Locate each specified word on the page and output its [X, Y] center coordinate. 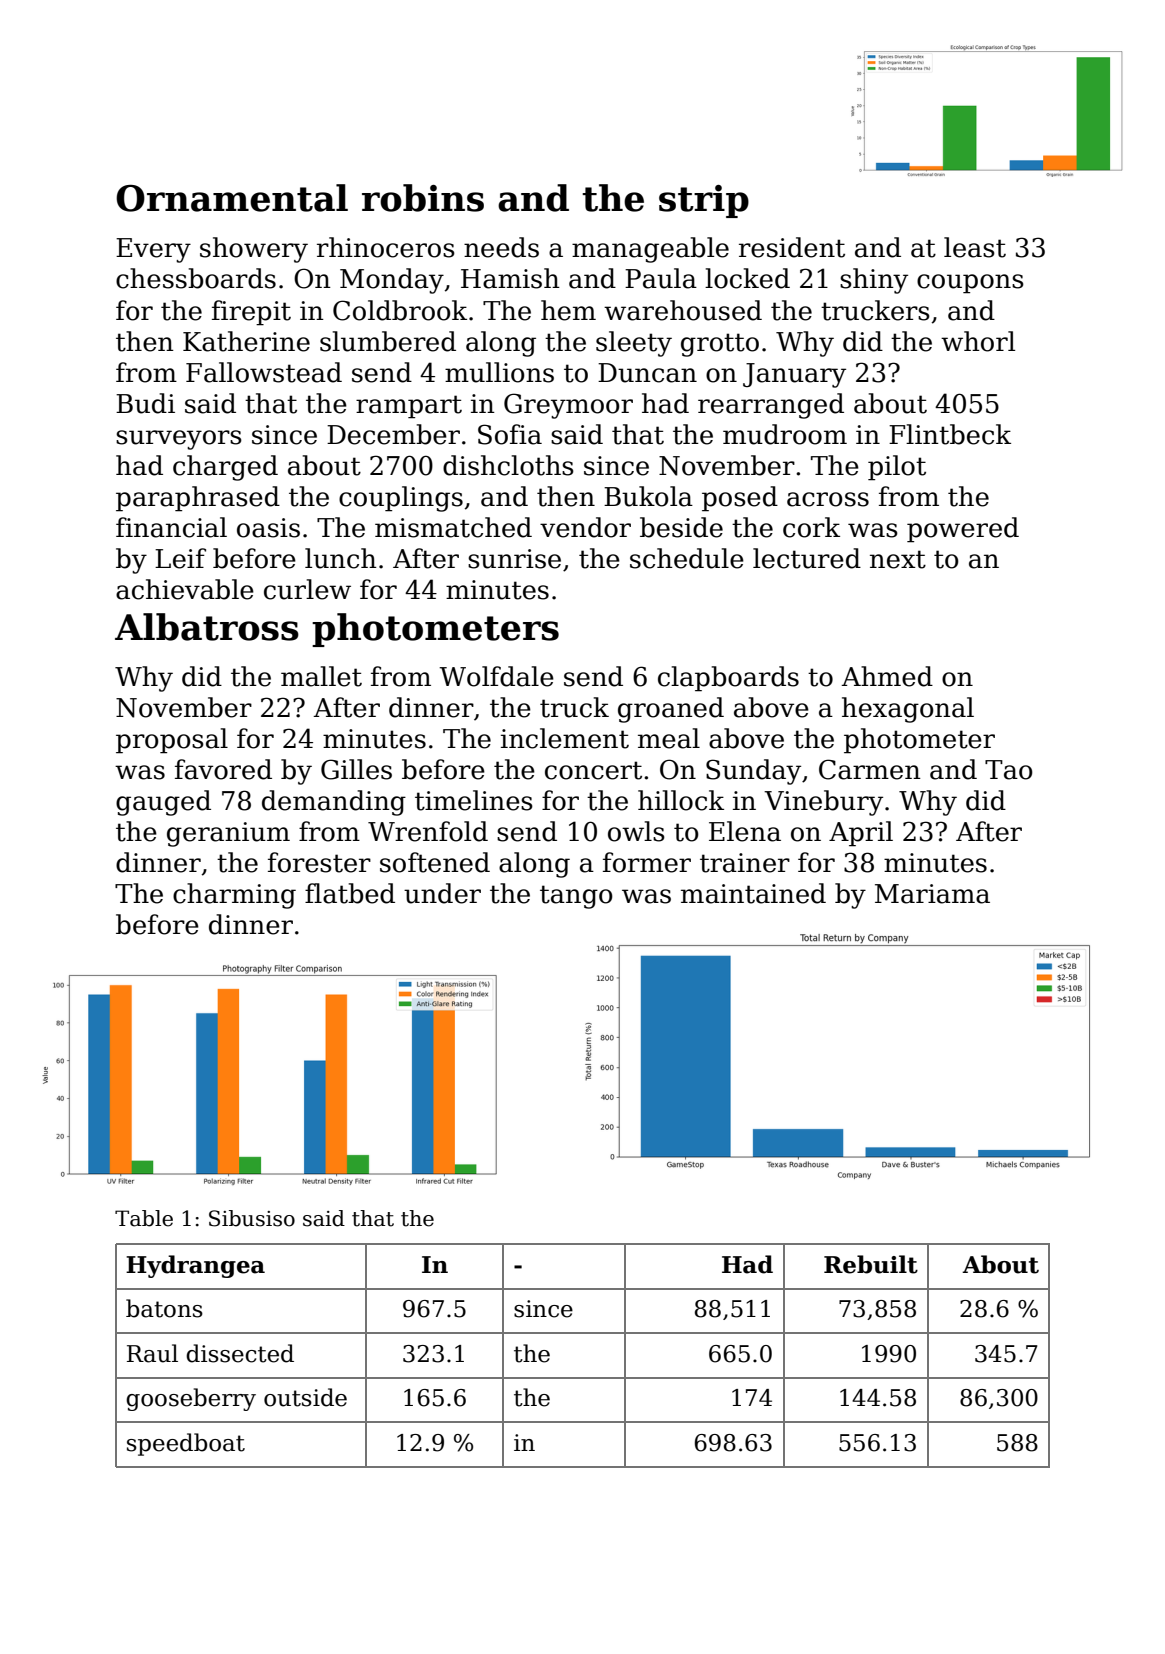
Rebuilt [871, 1264]
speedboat [186, 1444]
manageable [650, 250]
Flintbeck [950, 434]
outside [305, 1397]
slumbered [388, 341]
